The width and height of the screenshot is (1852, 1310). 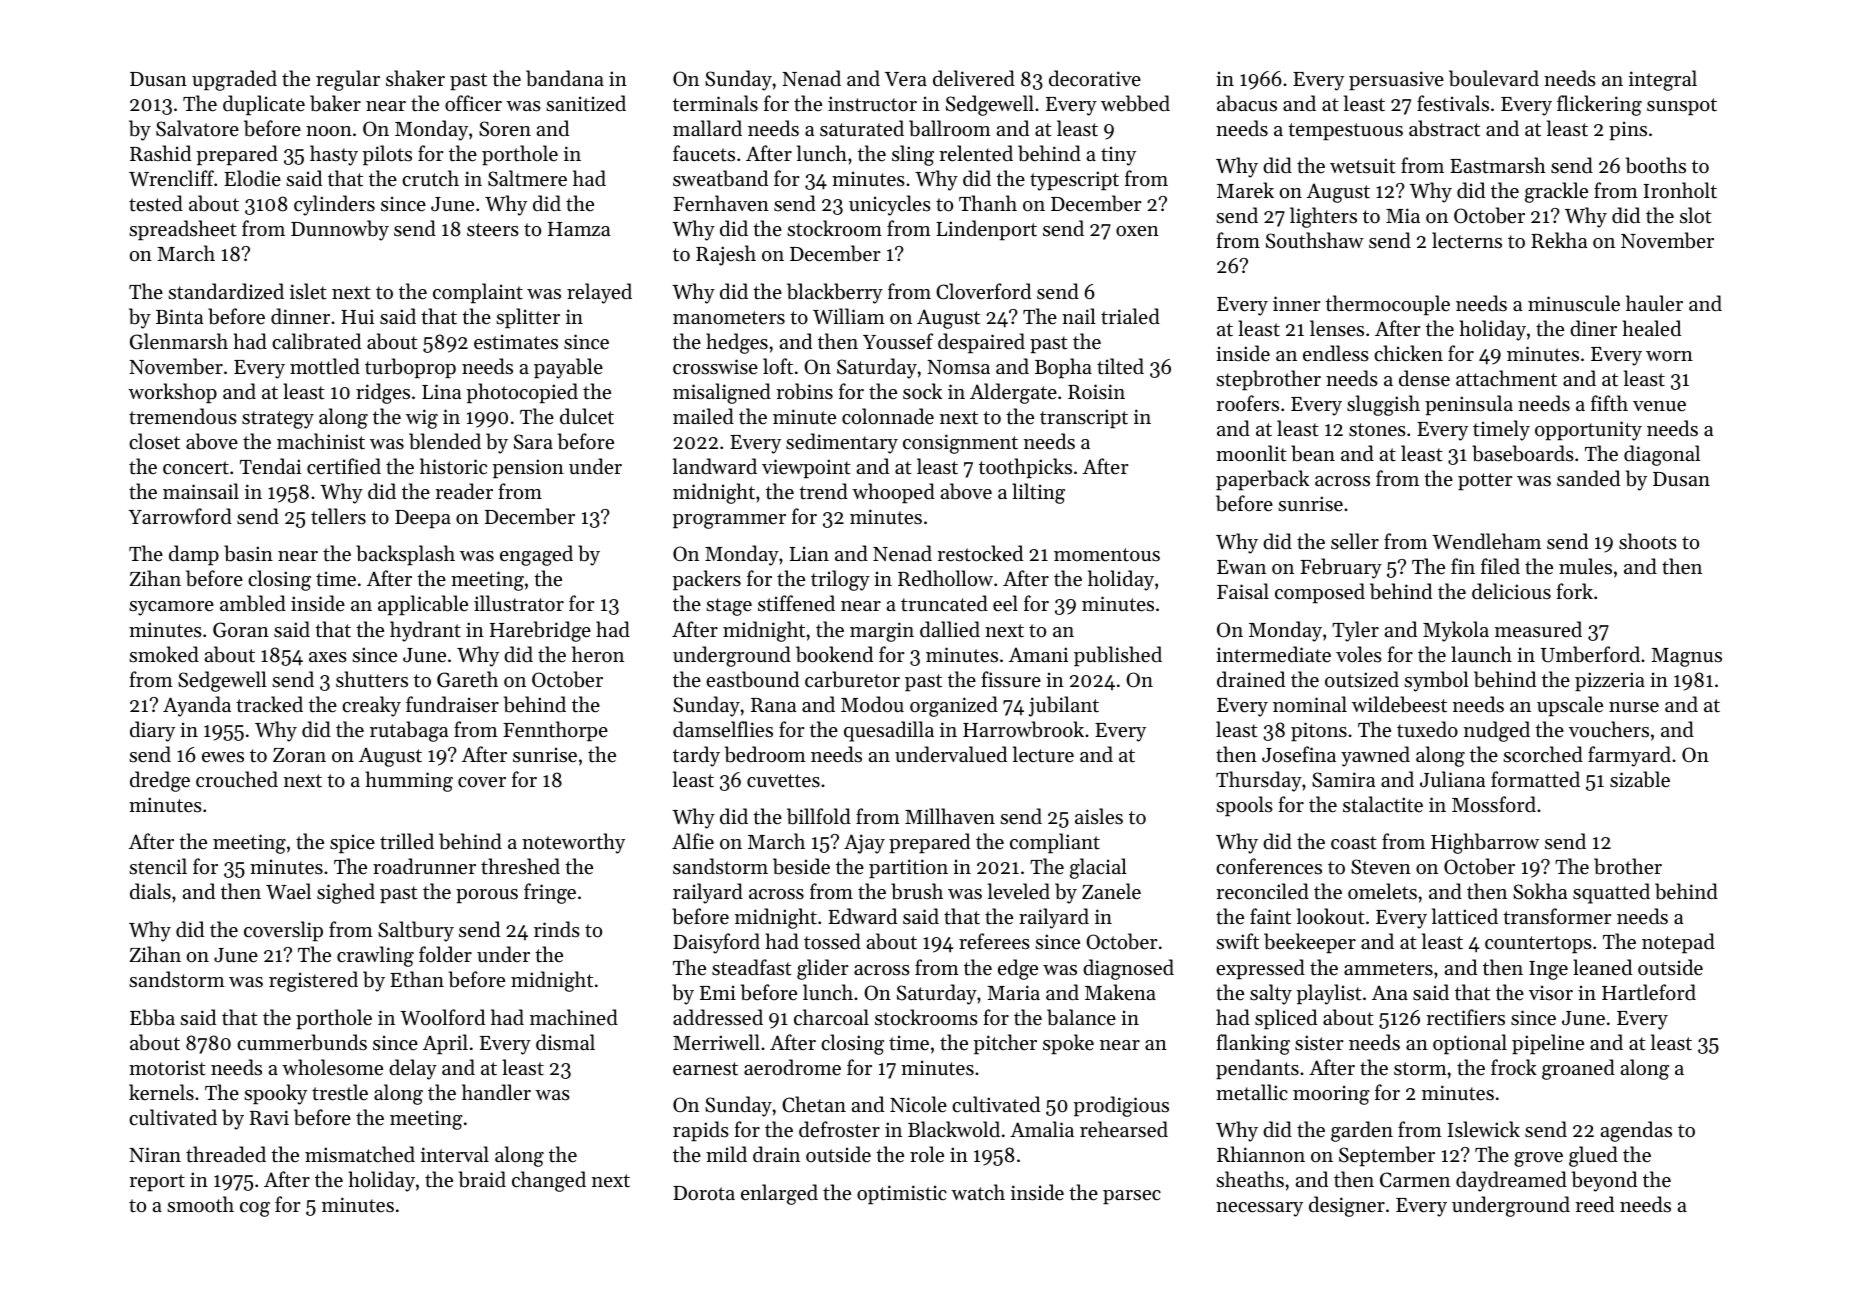 What do you see at coordinates (906, 79) in the screenshot?
I see `Vera` at bounding box center [906, 79].
